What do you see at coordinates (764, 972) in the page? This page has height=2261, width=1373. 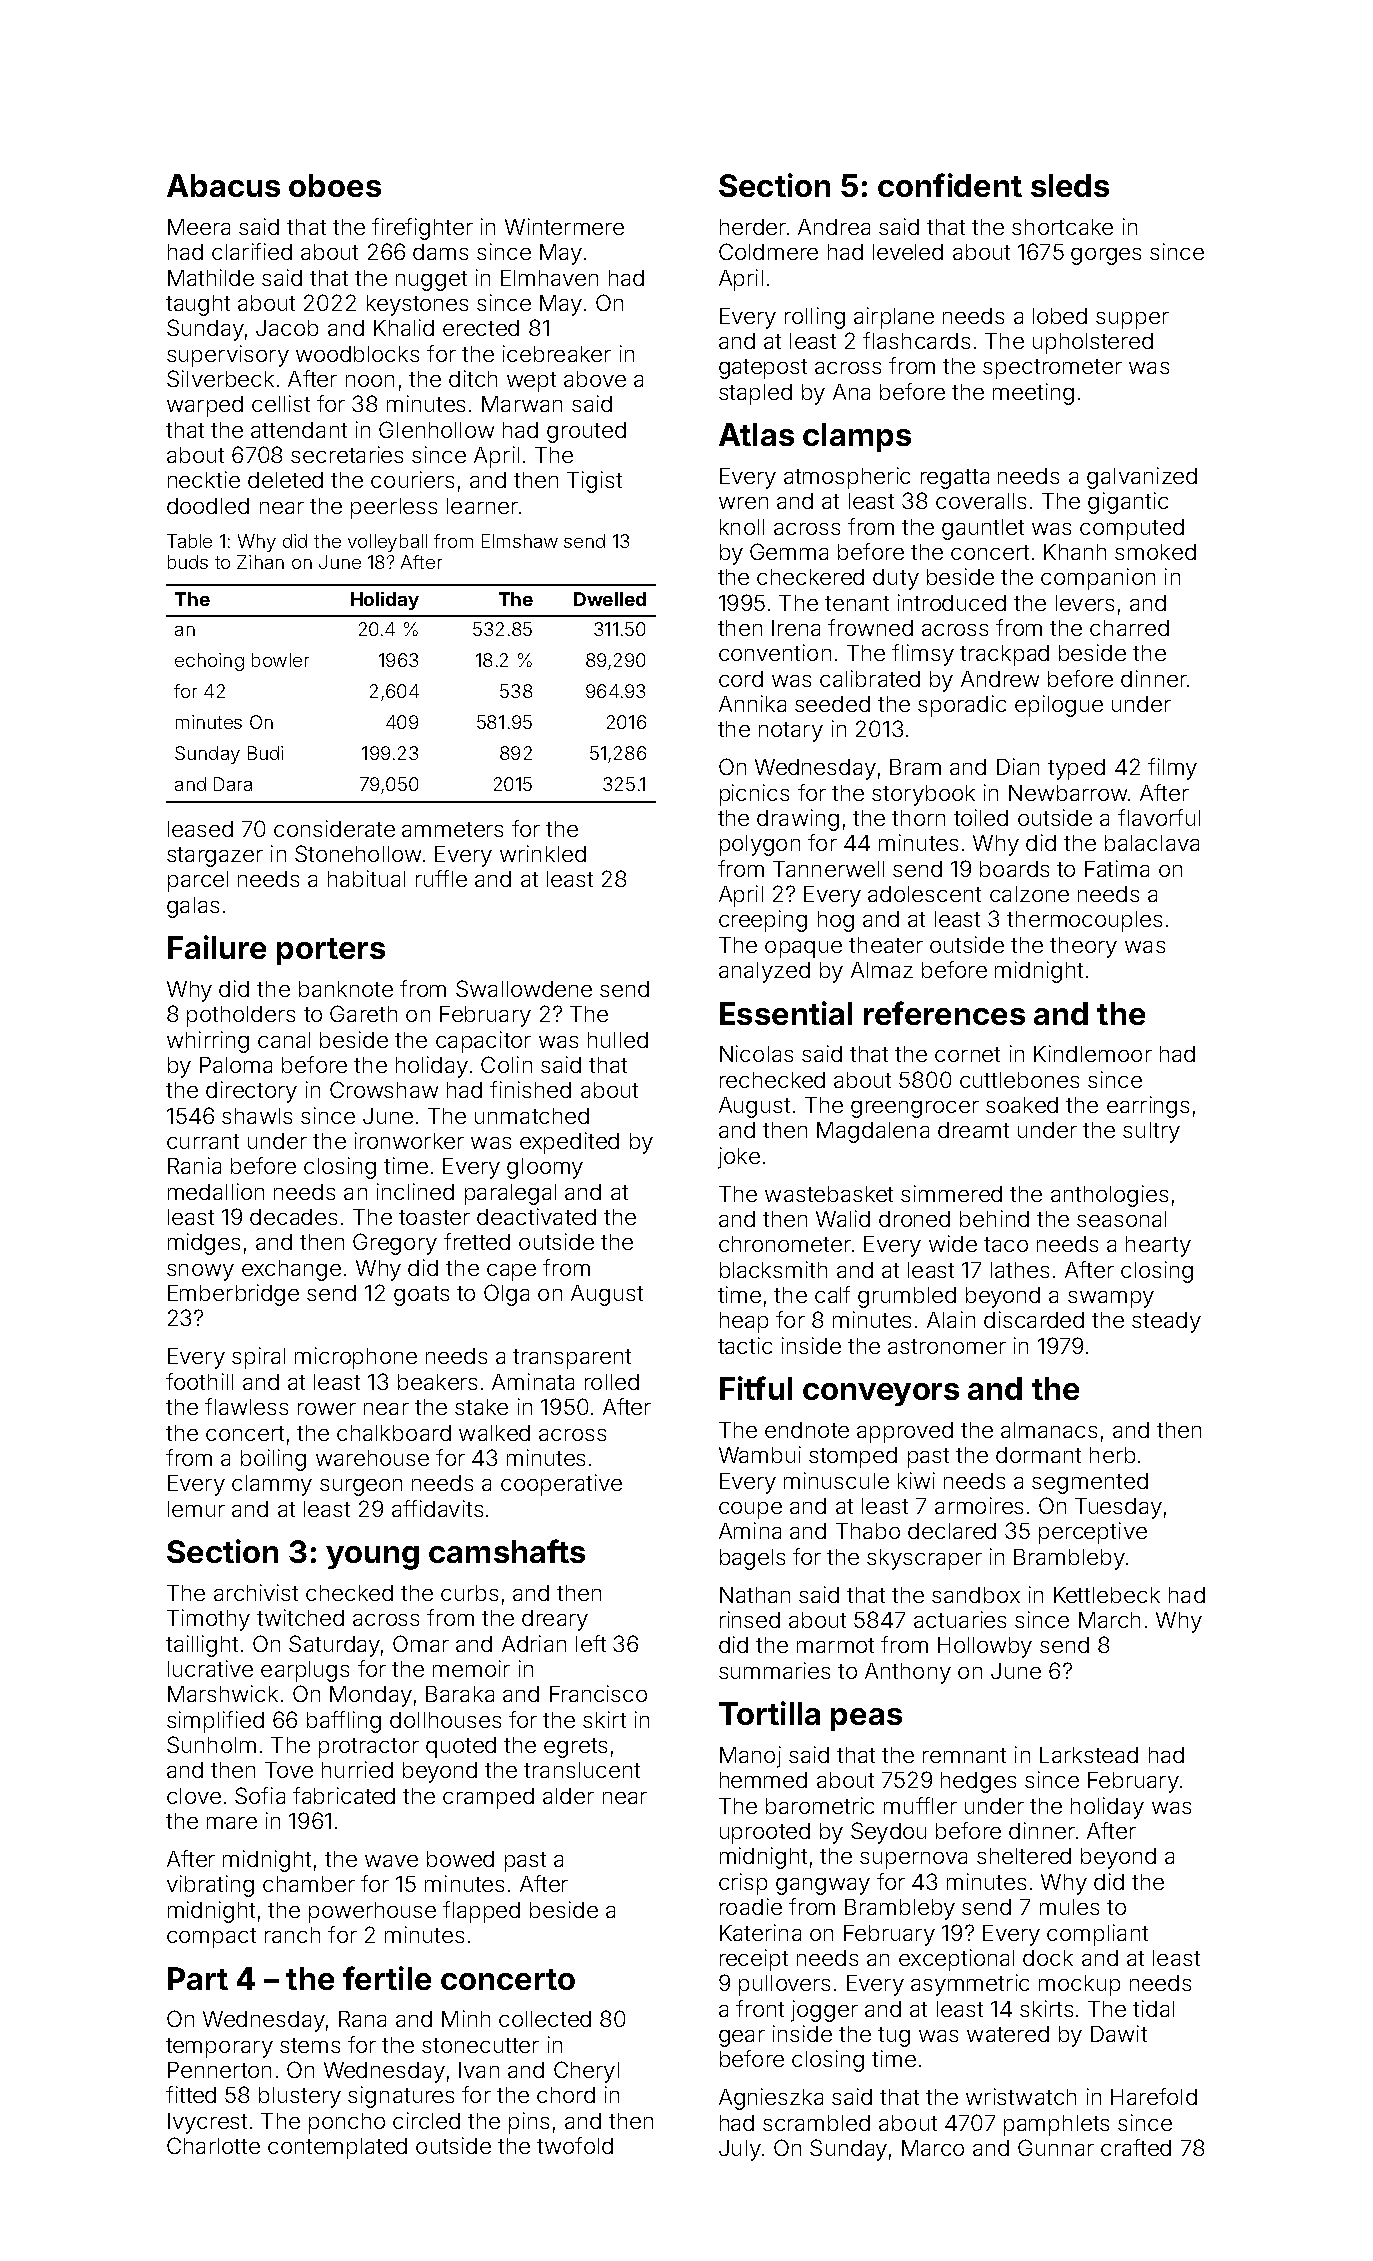 I see `analyzed` at bounding box center [764, 972].
